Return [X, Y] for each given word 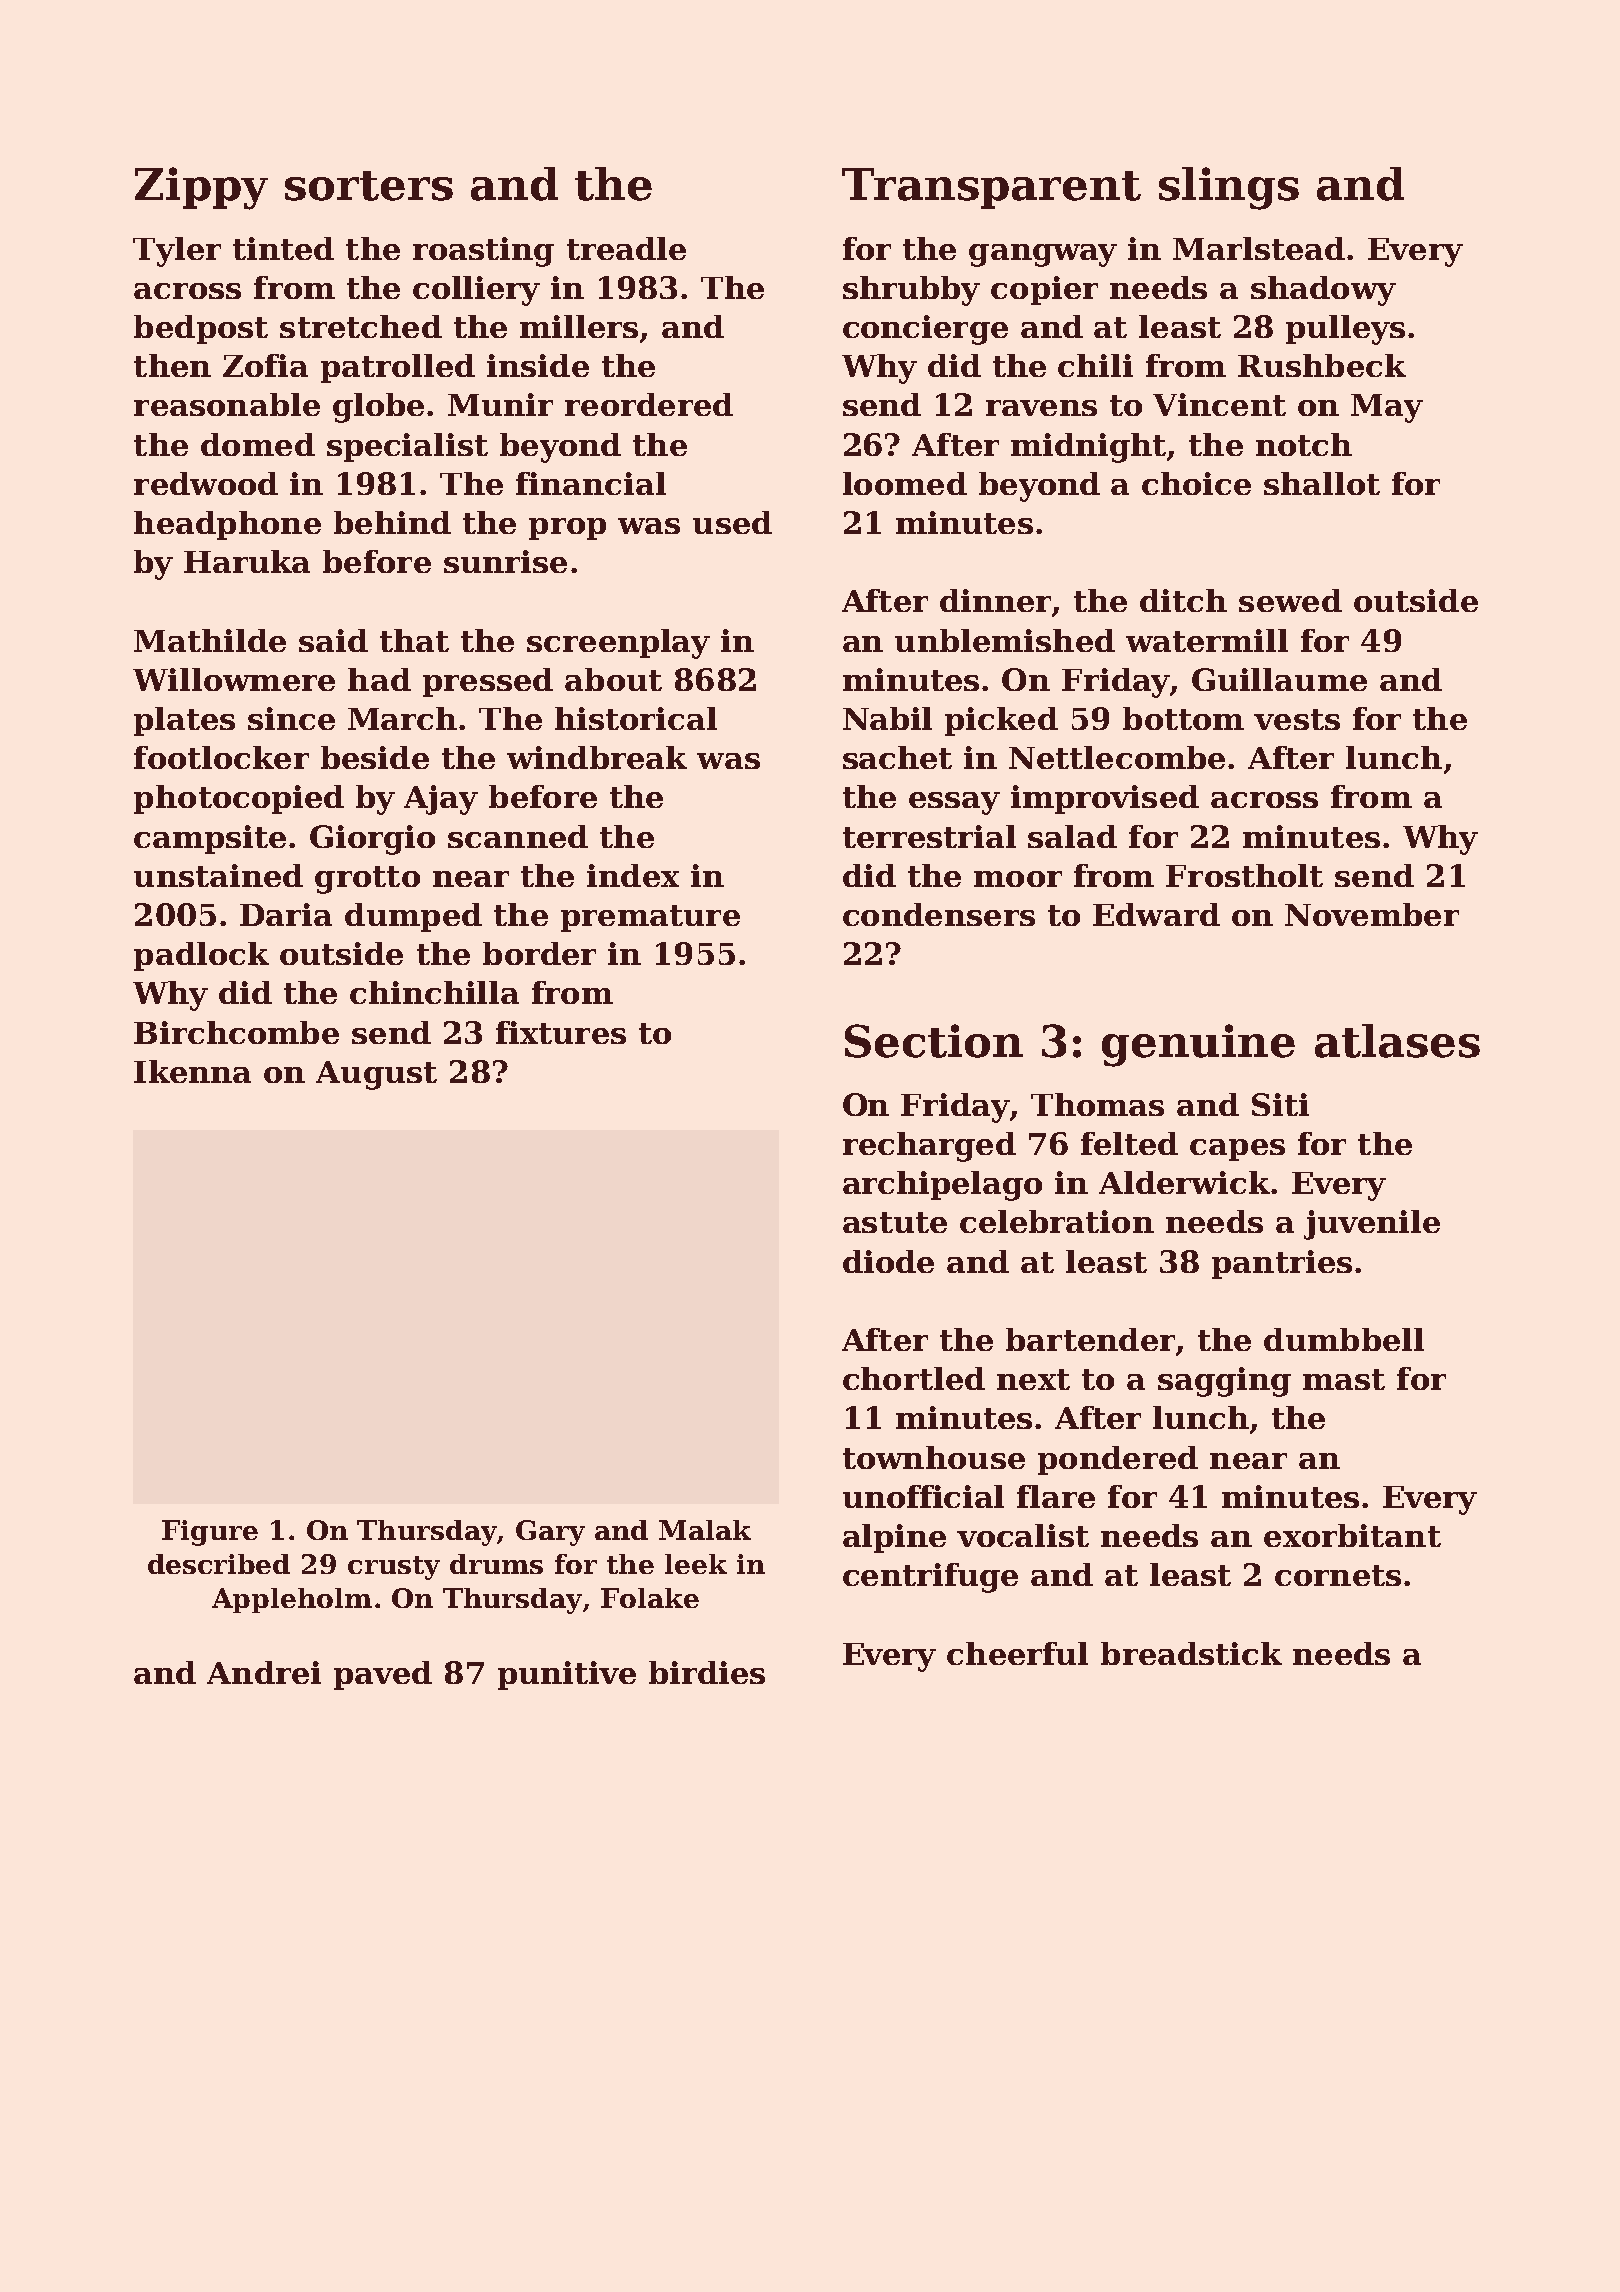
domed [258, 444]
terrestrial [929, 836]
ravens [1041, 408]
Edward [1156, 914]
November [1372, 914]
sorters [369, 186]
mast [1344, 1379]
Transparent [991, 188]
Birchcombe [236, 1032]
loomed [905, 483]
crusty [394, 1568]
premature [650, 918]
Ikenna [192, 1071]
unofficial [923, 1496]
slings [1229, 188]
